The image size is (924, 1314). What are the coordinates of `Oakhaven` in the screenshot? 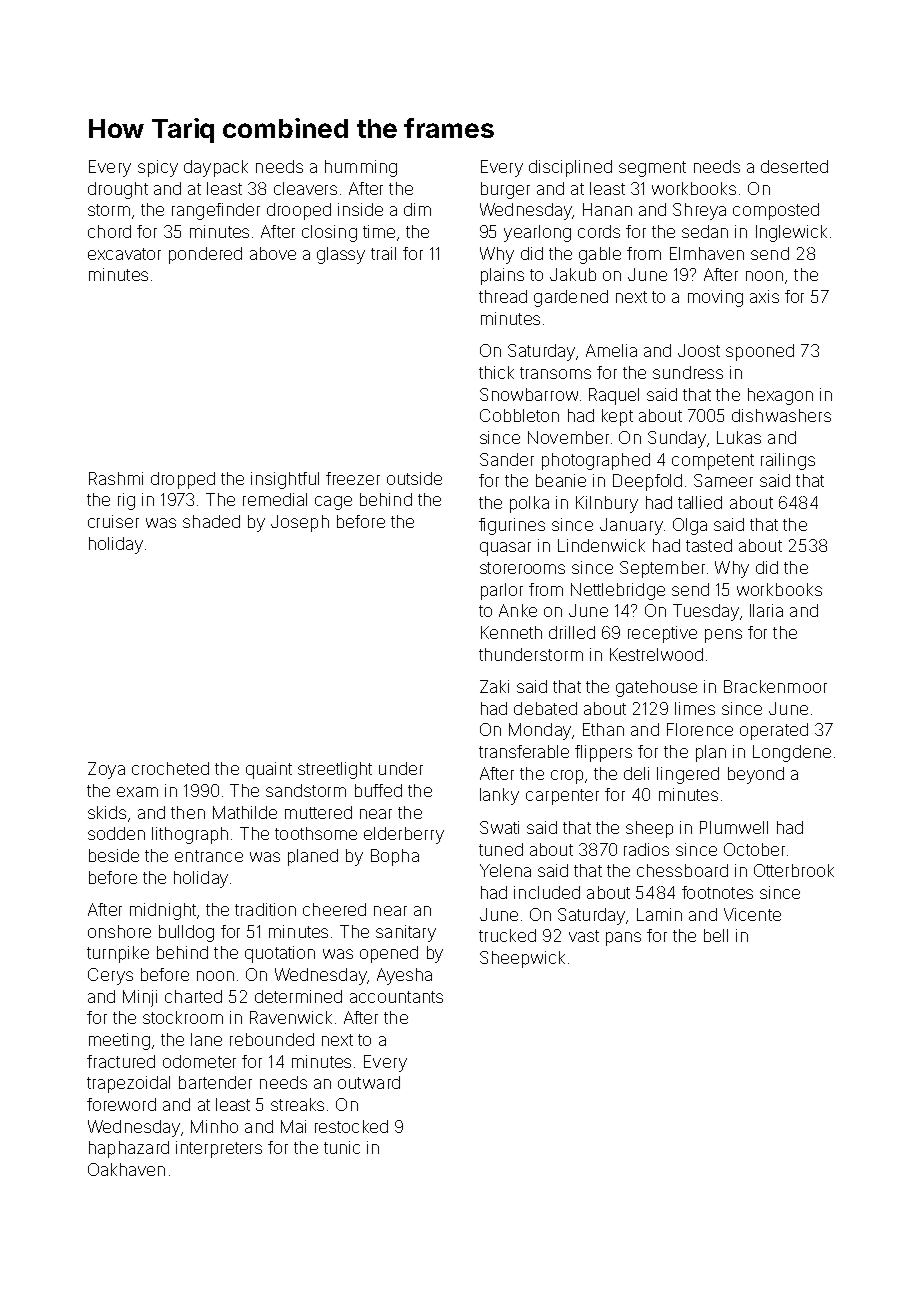 It's located at (126, 1169).
